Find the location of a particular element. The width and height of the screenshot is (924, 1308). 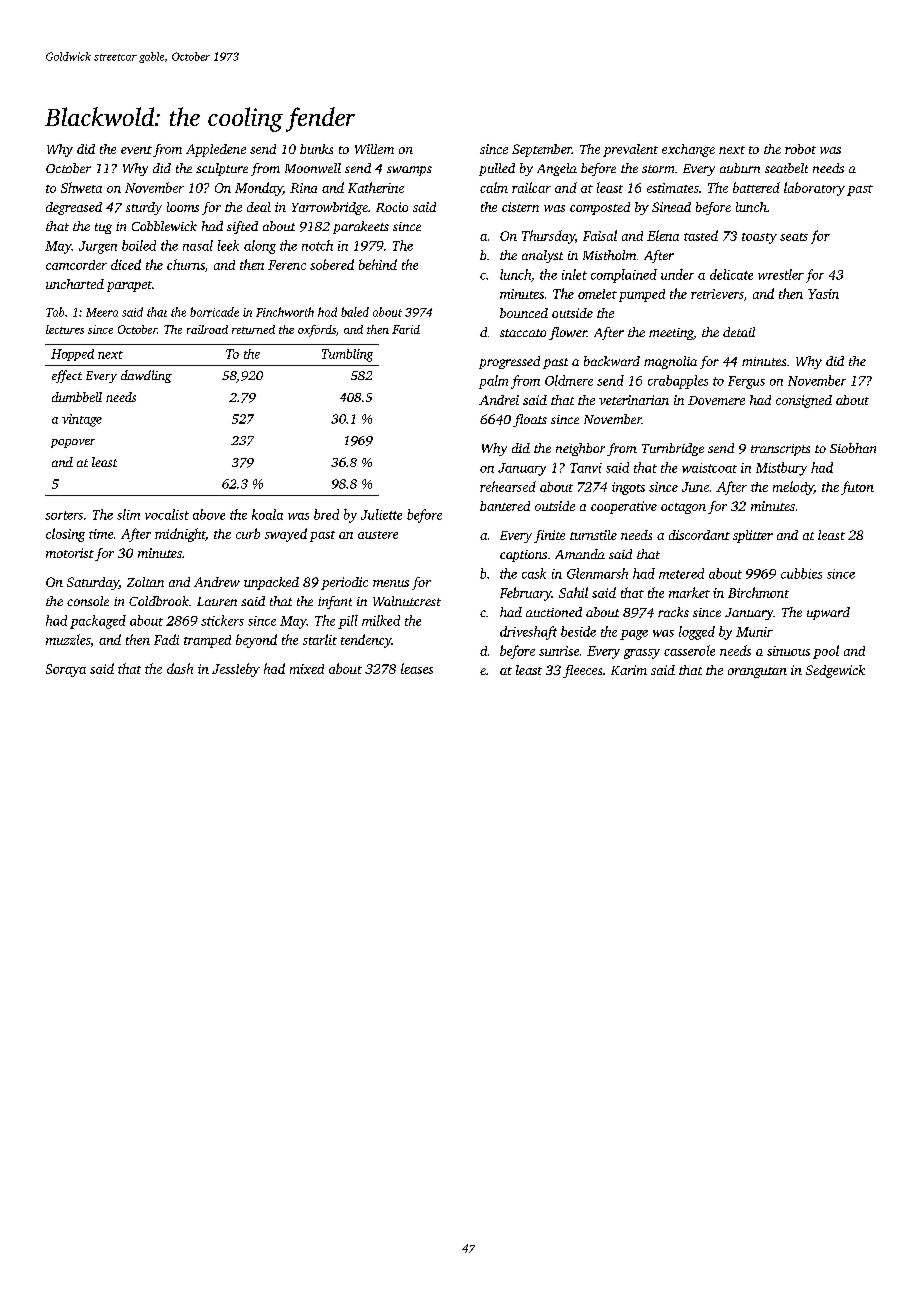

sculpture is located at coordinates (222, 169).
